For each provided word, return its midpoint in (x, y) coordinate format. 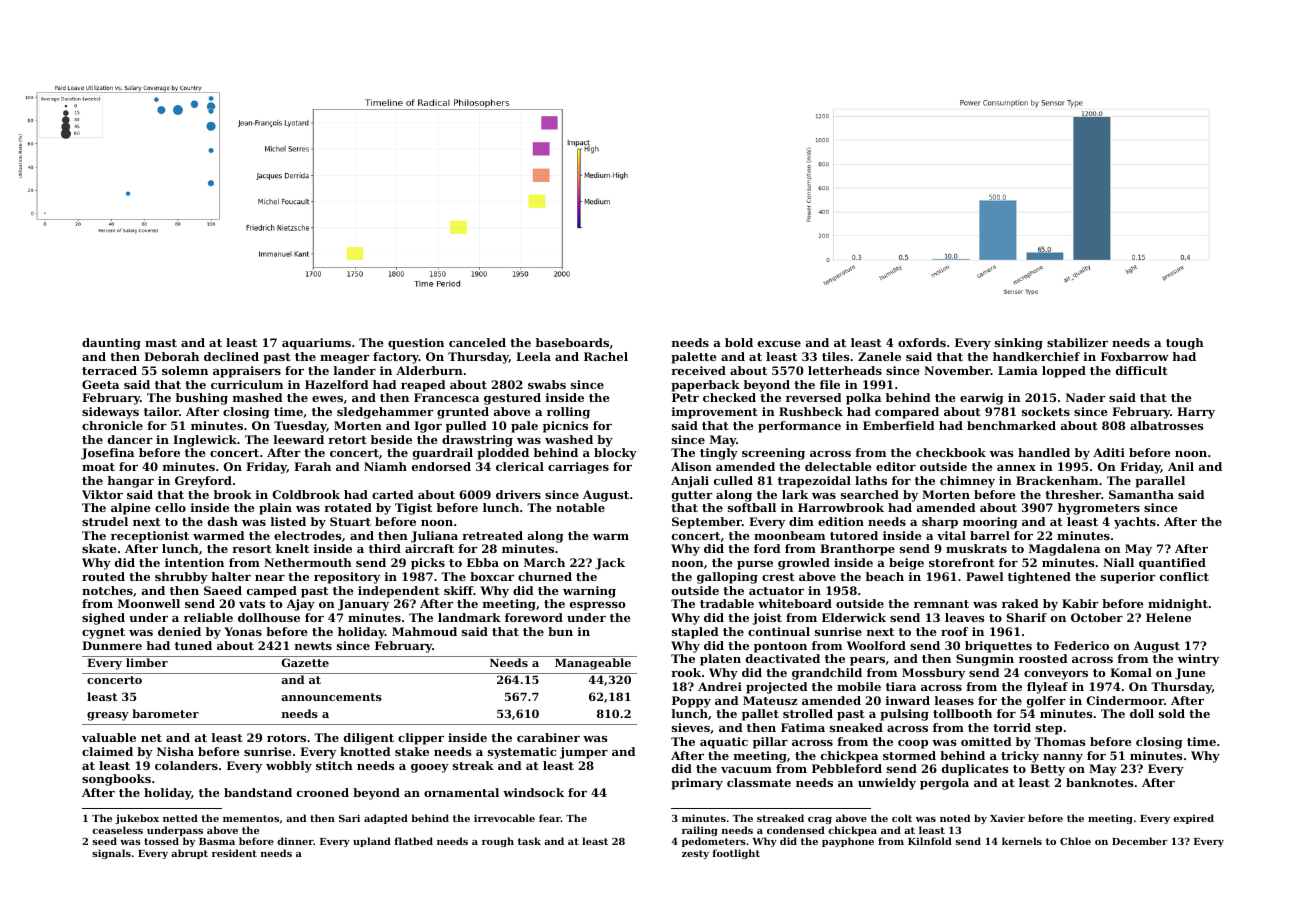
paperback (705, 386)
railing (700, 831)
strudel (105, 521)
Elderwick (854, 617)
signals (111, 854)
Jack (610, 564)
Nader (1086, 397)
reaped (423, 386)
